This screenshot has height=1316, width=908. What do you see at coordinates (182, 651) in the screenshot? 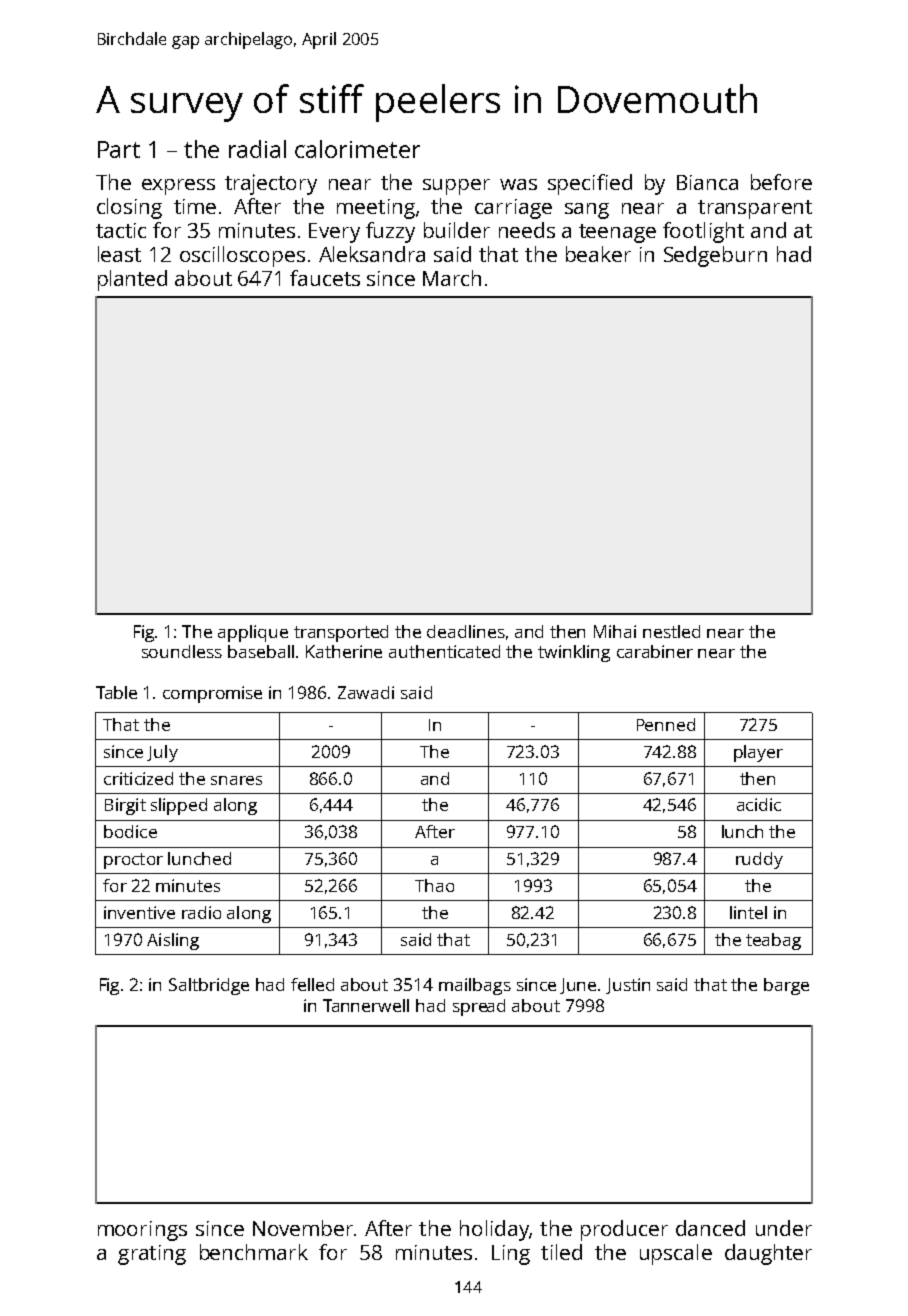
I see `soundless` at bounding box center [182, 651].
